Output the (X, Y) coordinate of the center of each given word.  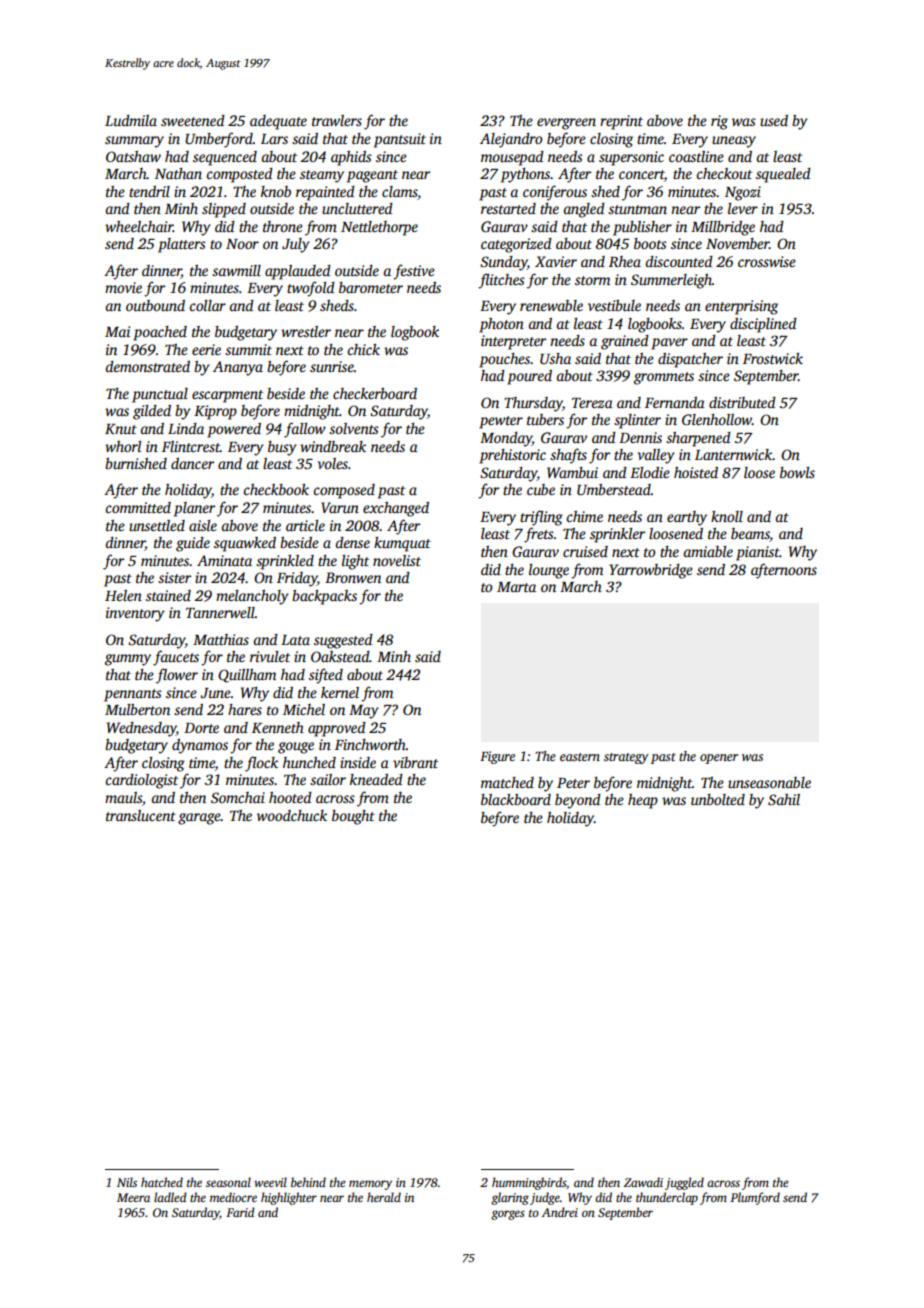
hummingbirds (529, 1183)
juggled (684, 1183)
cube (541, 489)
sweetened (193, 120)
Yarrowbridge (651, 571)
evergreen (566, 124)
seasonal (228, 1182)
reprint (621, 122)
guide (193, 544)
